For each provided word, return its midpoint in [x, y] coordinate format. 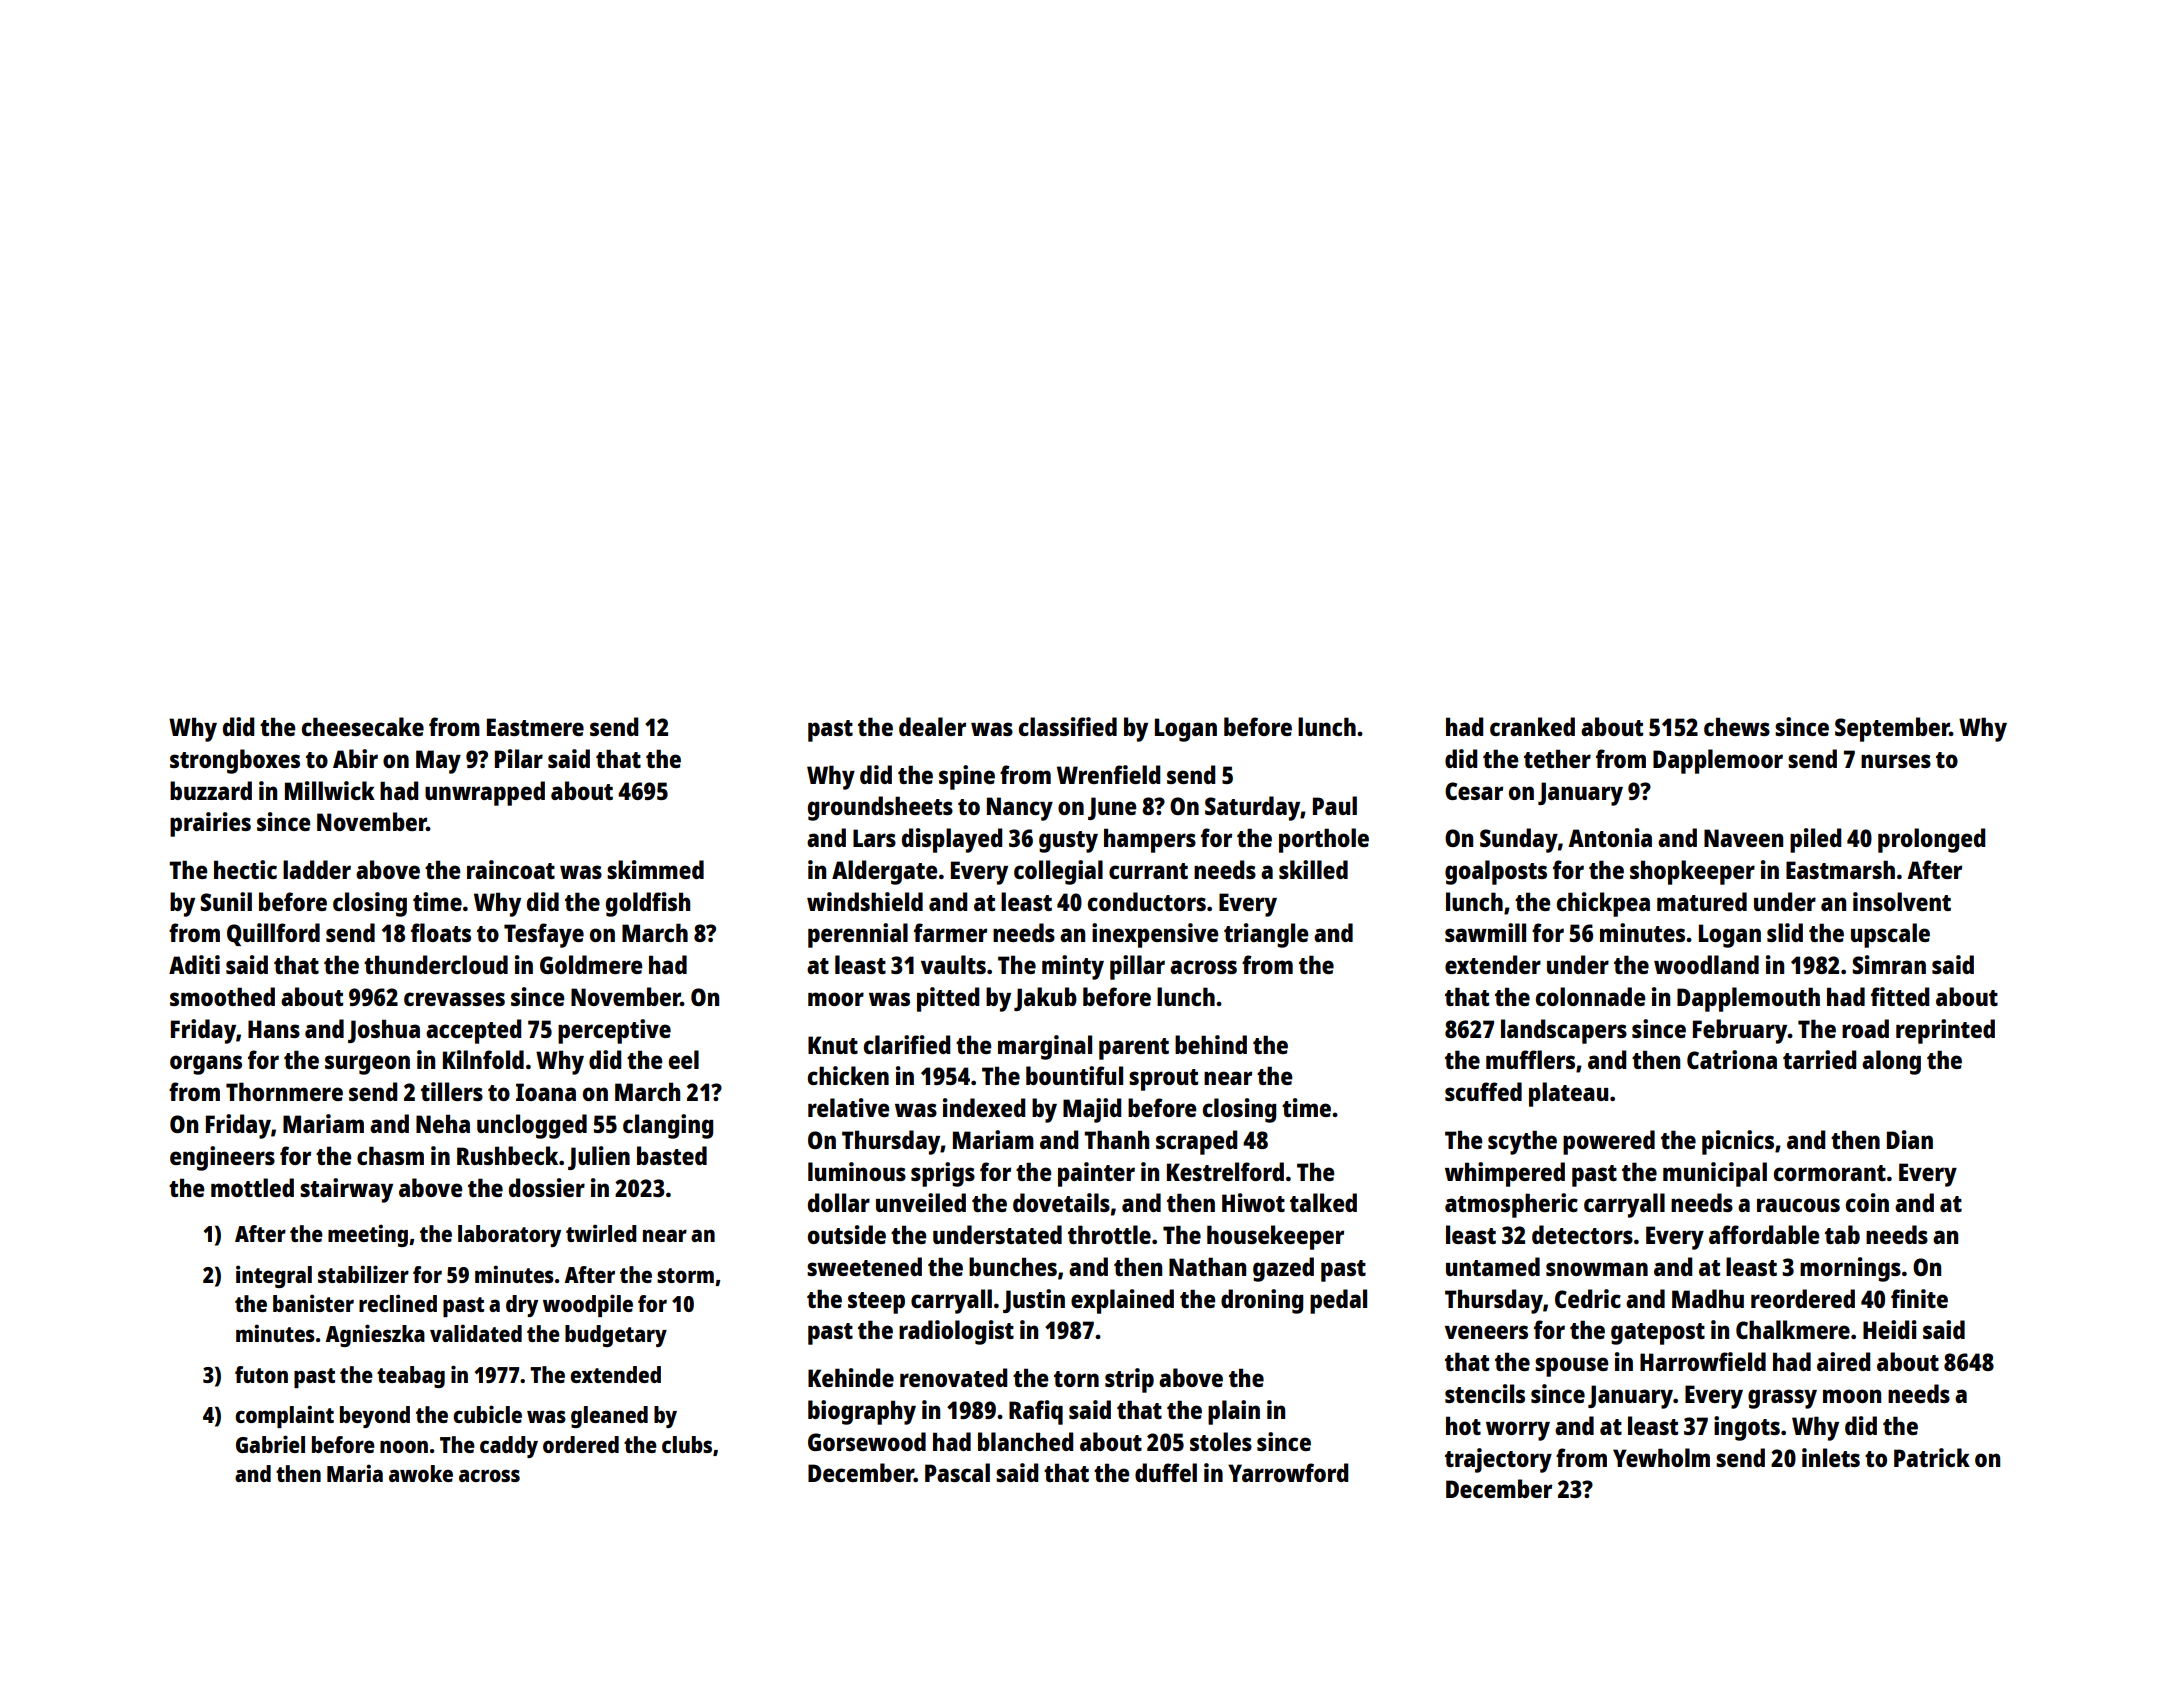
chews [1737, 726]
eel [684, 1059]
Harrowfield [1703, 1361]
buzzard [211, 790]
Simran [1889, 964]
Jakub [1045, 999]
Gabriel [270, 1444]
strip [1129, 1380]
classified [1068, 726]
